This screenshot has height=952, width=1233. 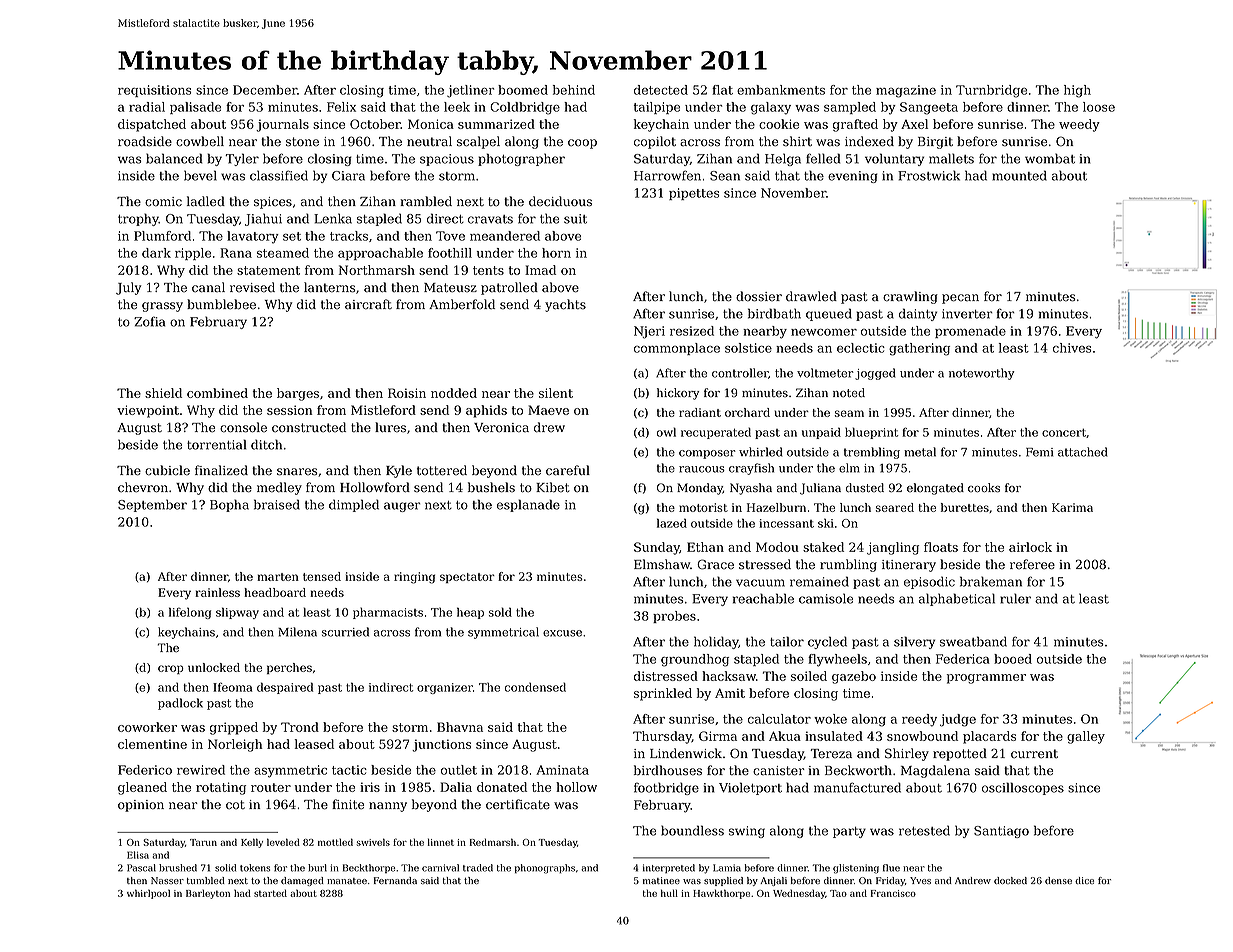 I want to click on oscilloscopes, so click(x=1023, y=788).
